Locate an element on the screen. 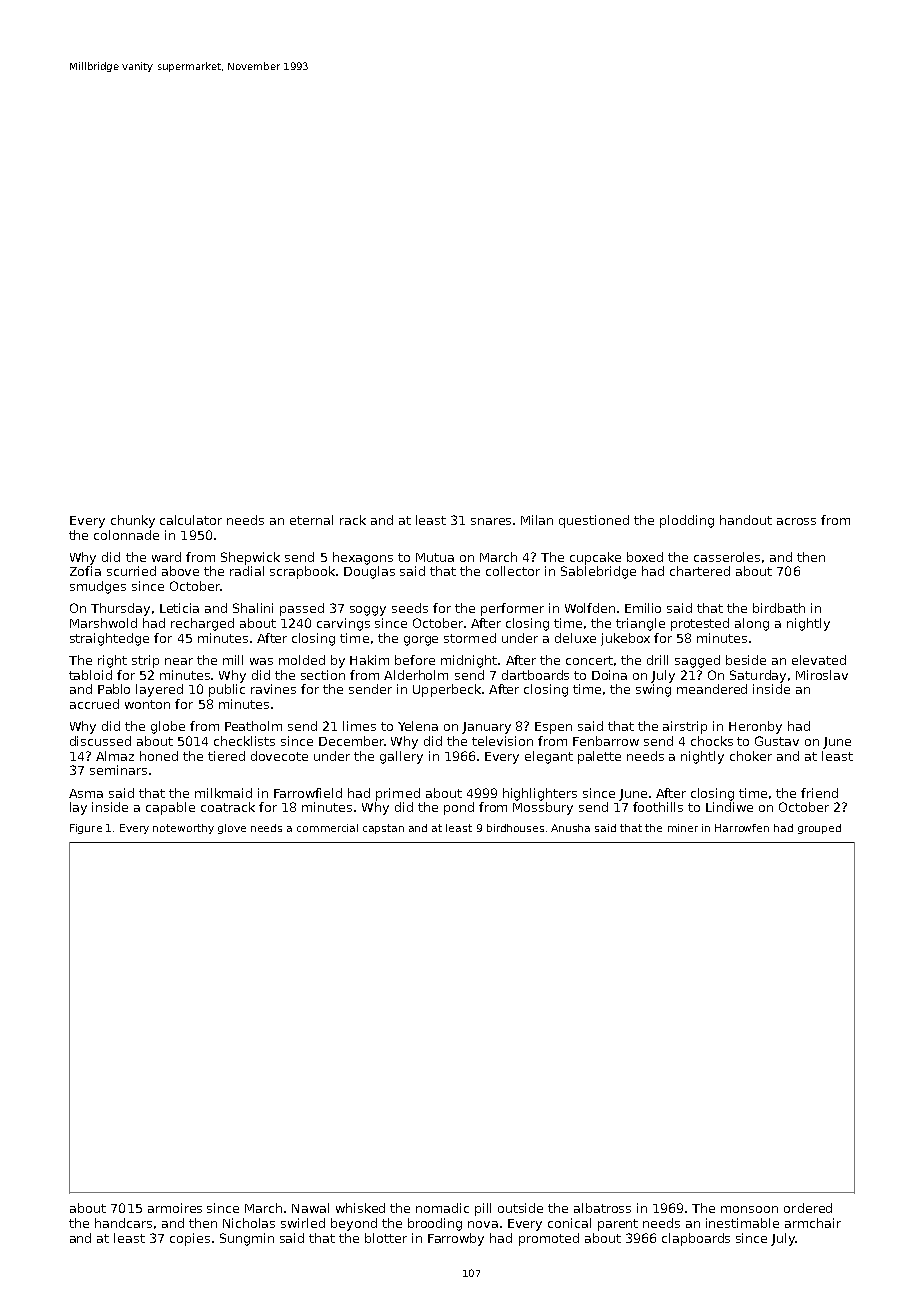 The height and width of the screenshot is (1308, 924). smudges is located at coordinates (98, 587).
